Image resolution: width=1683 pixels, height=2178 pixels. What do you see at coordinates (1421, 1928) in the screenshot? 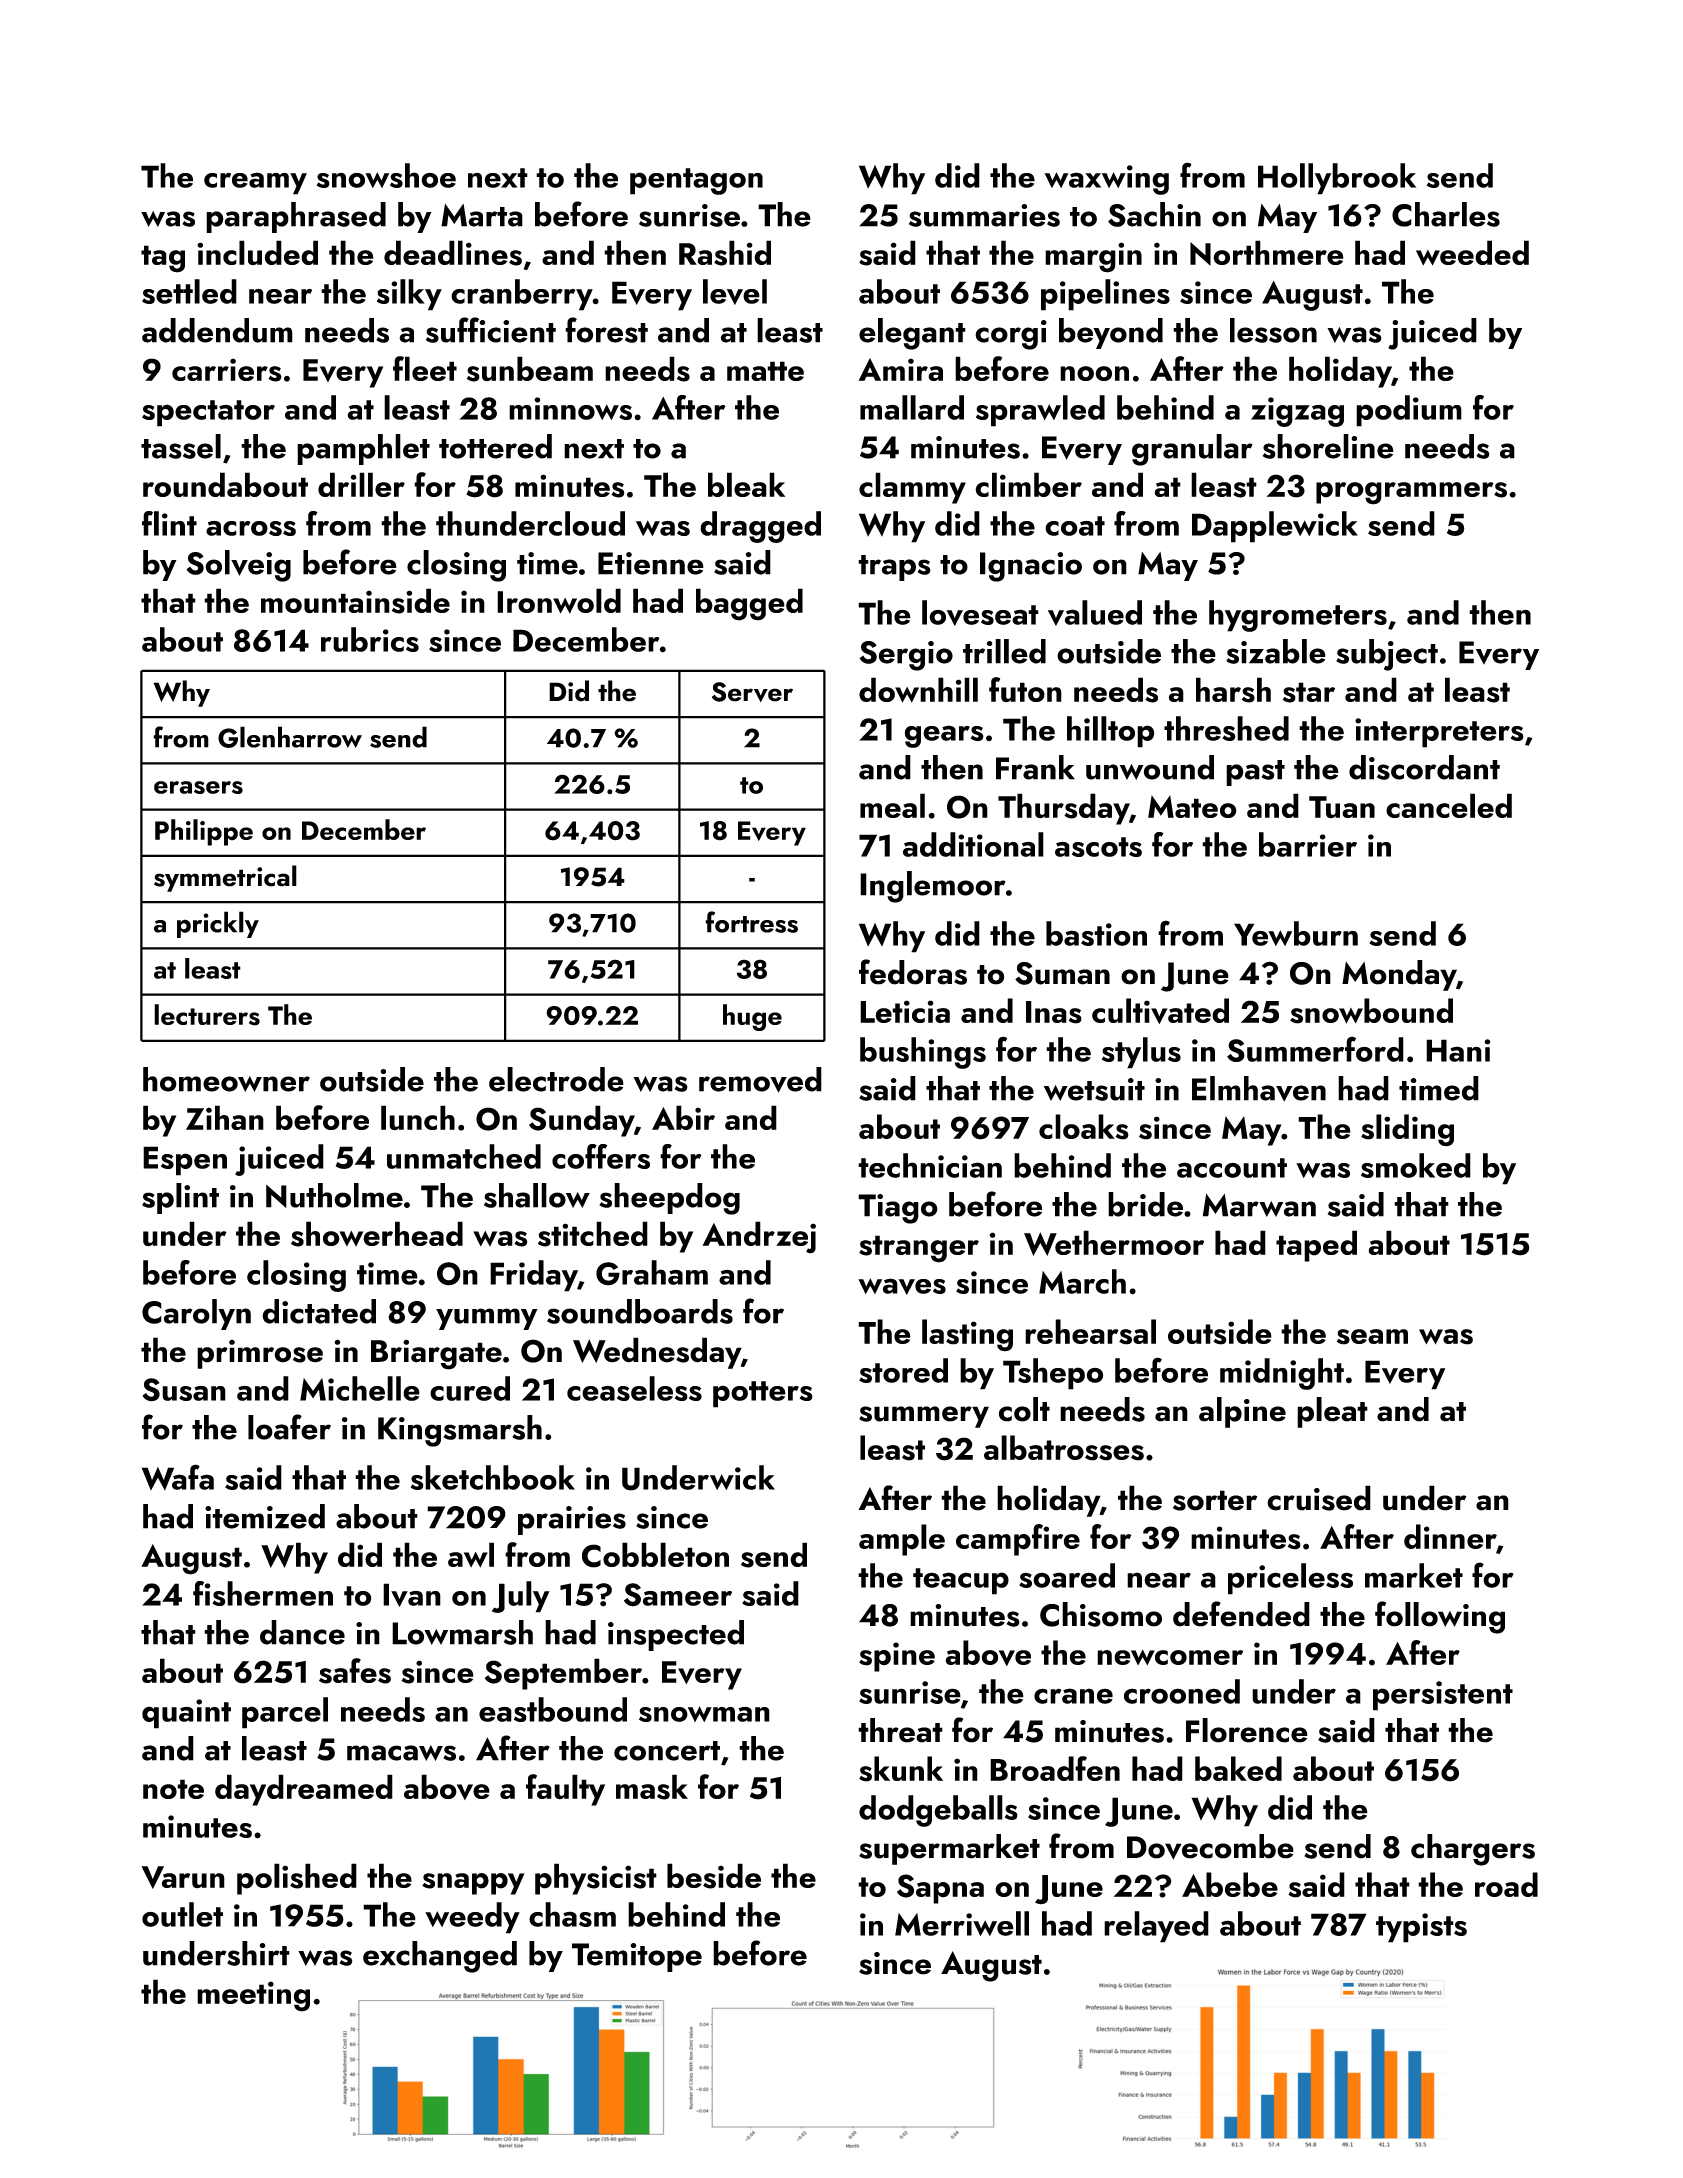
I see `typists` at bounding box center [1421, 1928].
